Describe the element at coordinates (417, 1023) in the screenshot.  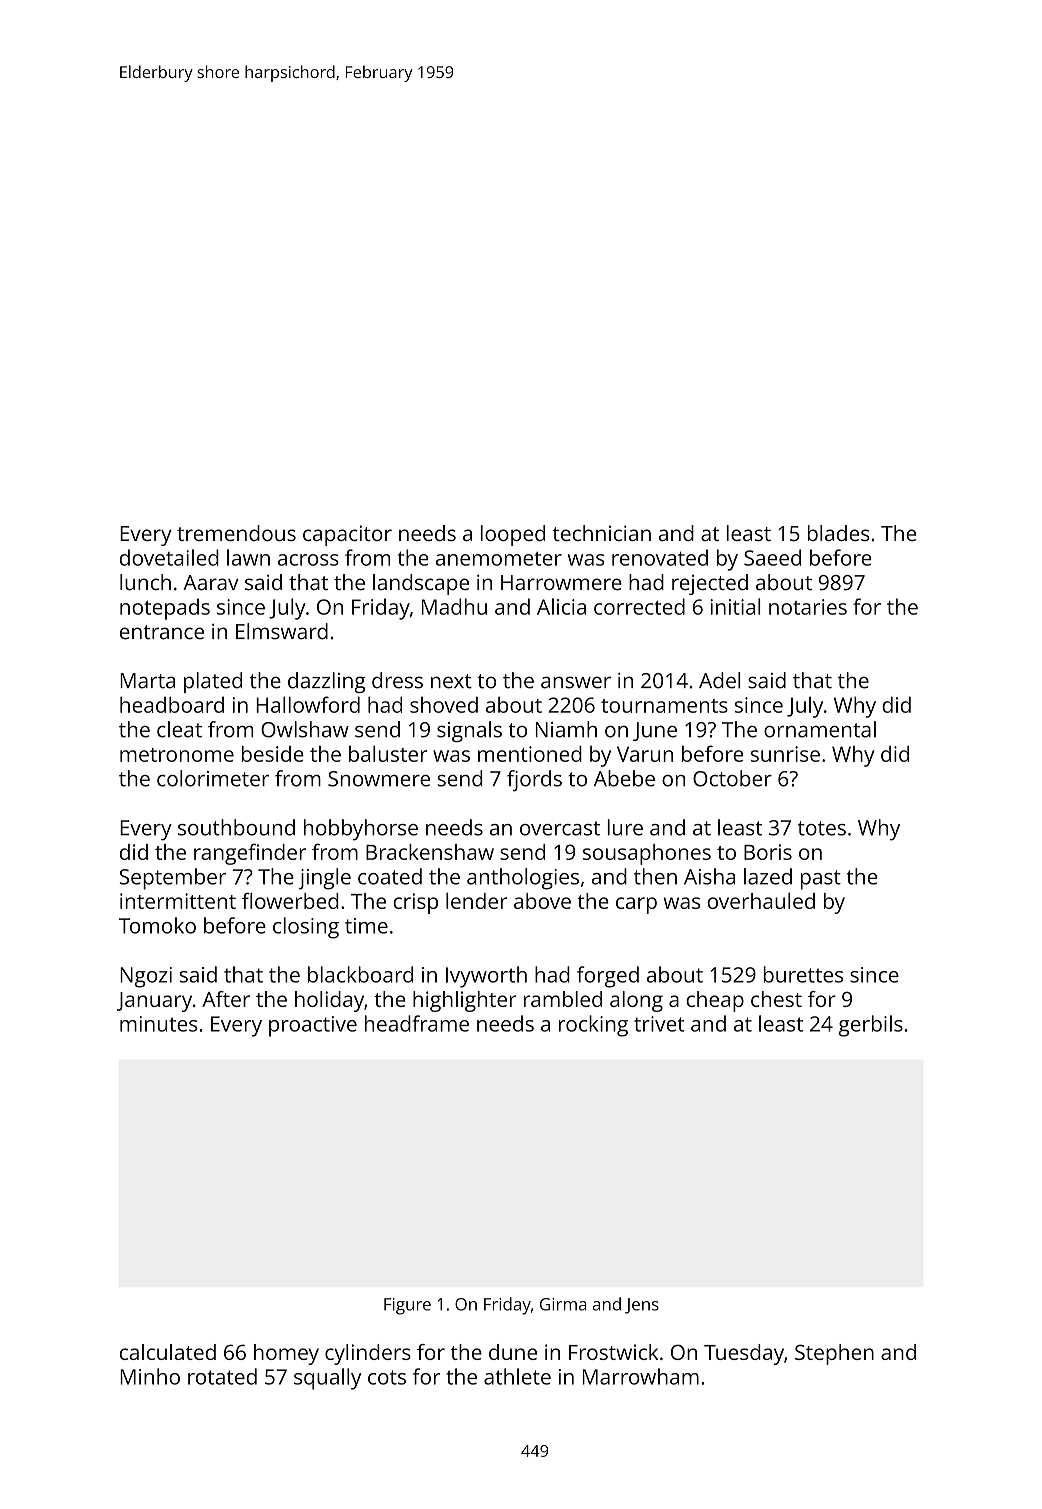
I see `headframe` at that location.
